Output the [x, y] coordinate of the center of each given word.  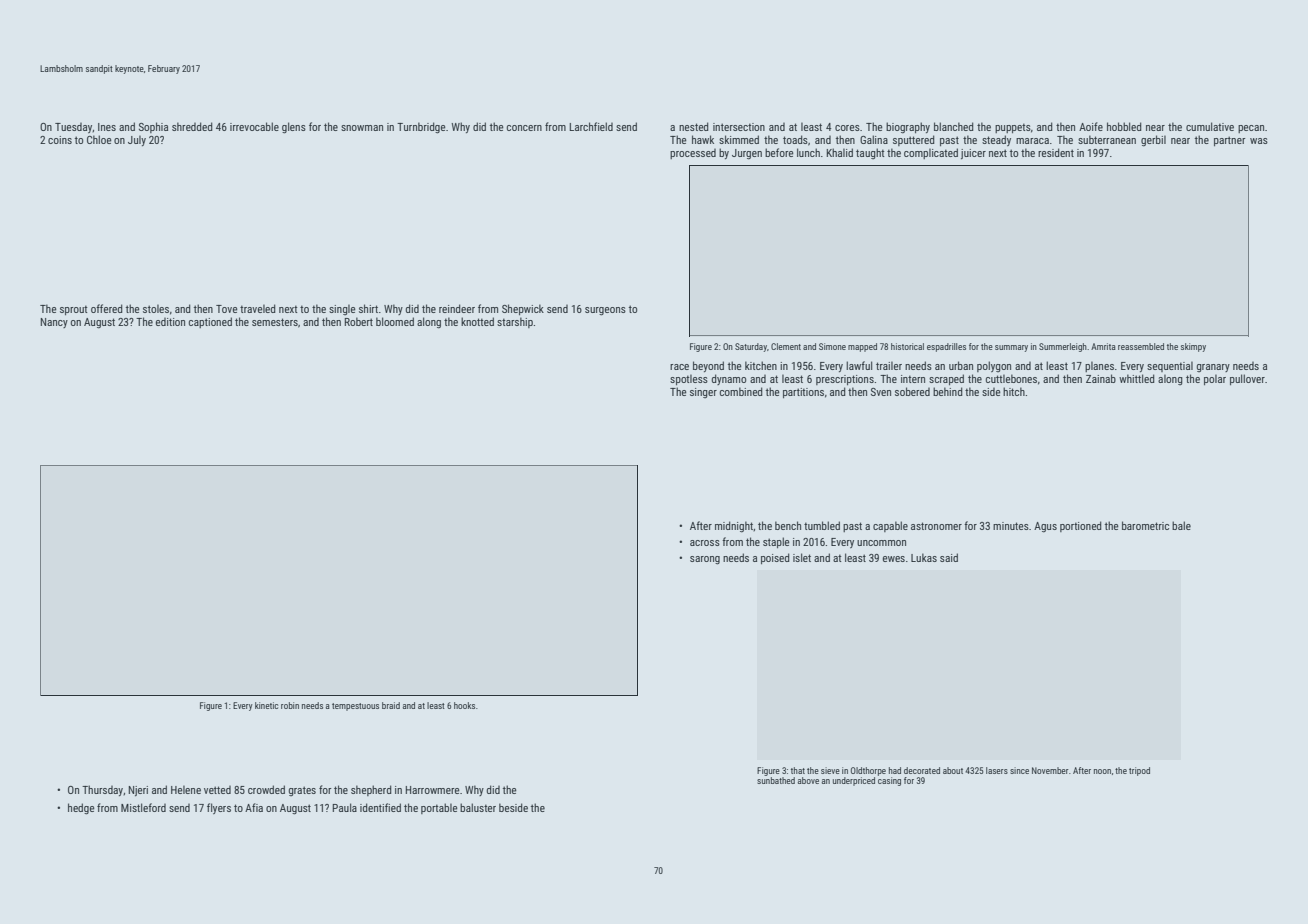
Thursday [102, 790]
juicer [973, 154]
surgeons [605, 311]
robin [290, 705]
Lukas [924, 557]
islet [802, 557]
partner [1229, 141]
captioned [210, 322]
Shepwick [523, 309]
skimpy [1193, 347]
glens [294, 128]
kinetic [266, 705]
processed [693, 154]
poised [775, 558]
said [949, 557]
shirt [368, 308]
